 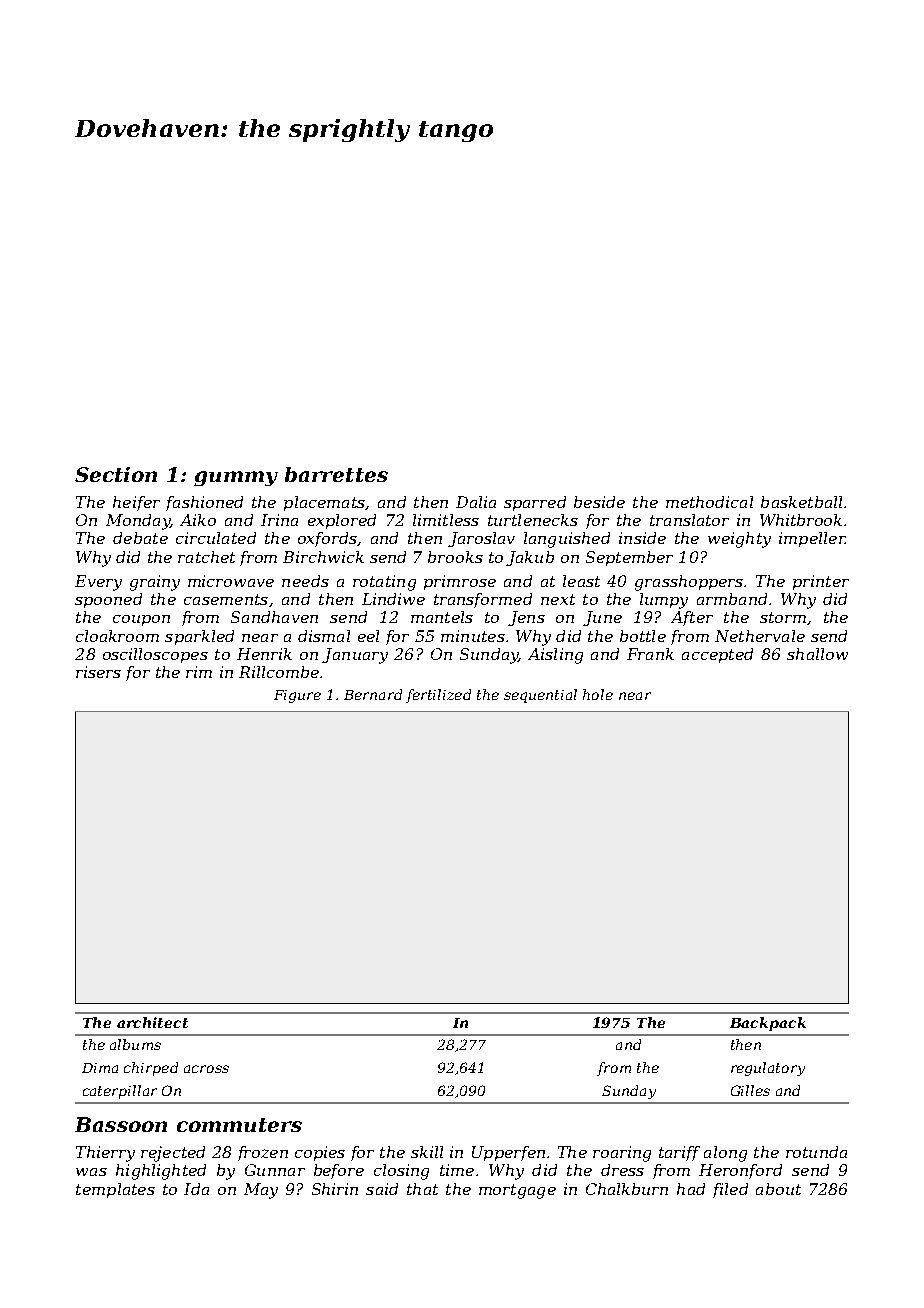 What do you see at coordinates (598, 694) in the image?
I see `hole` at bounding box center [598, 694].
